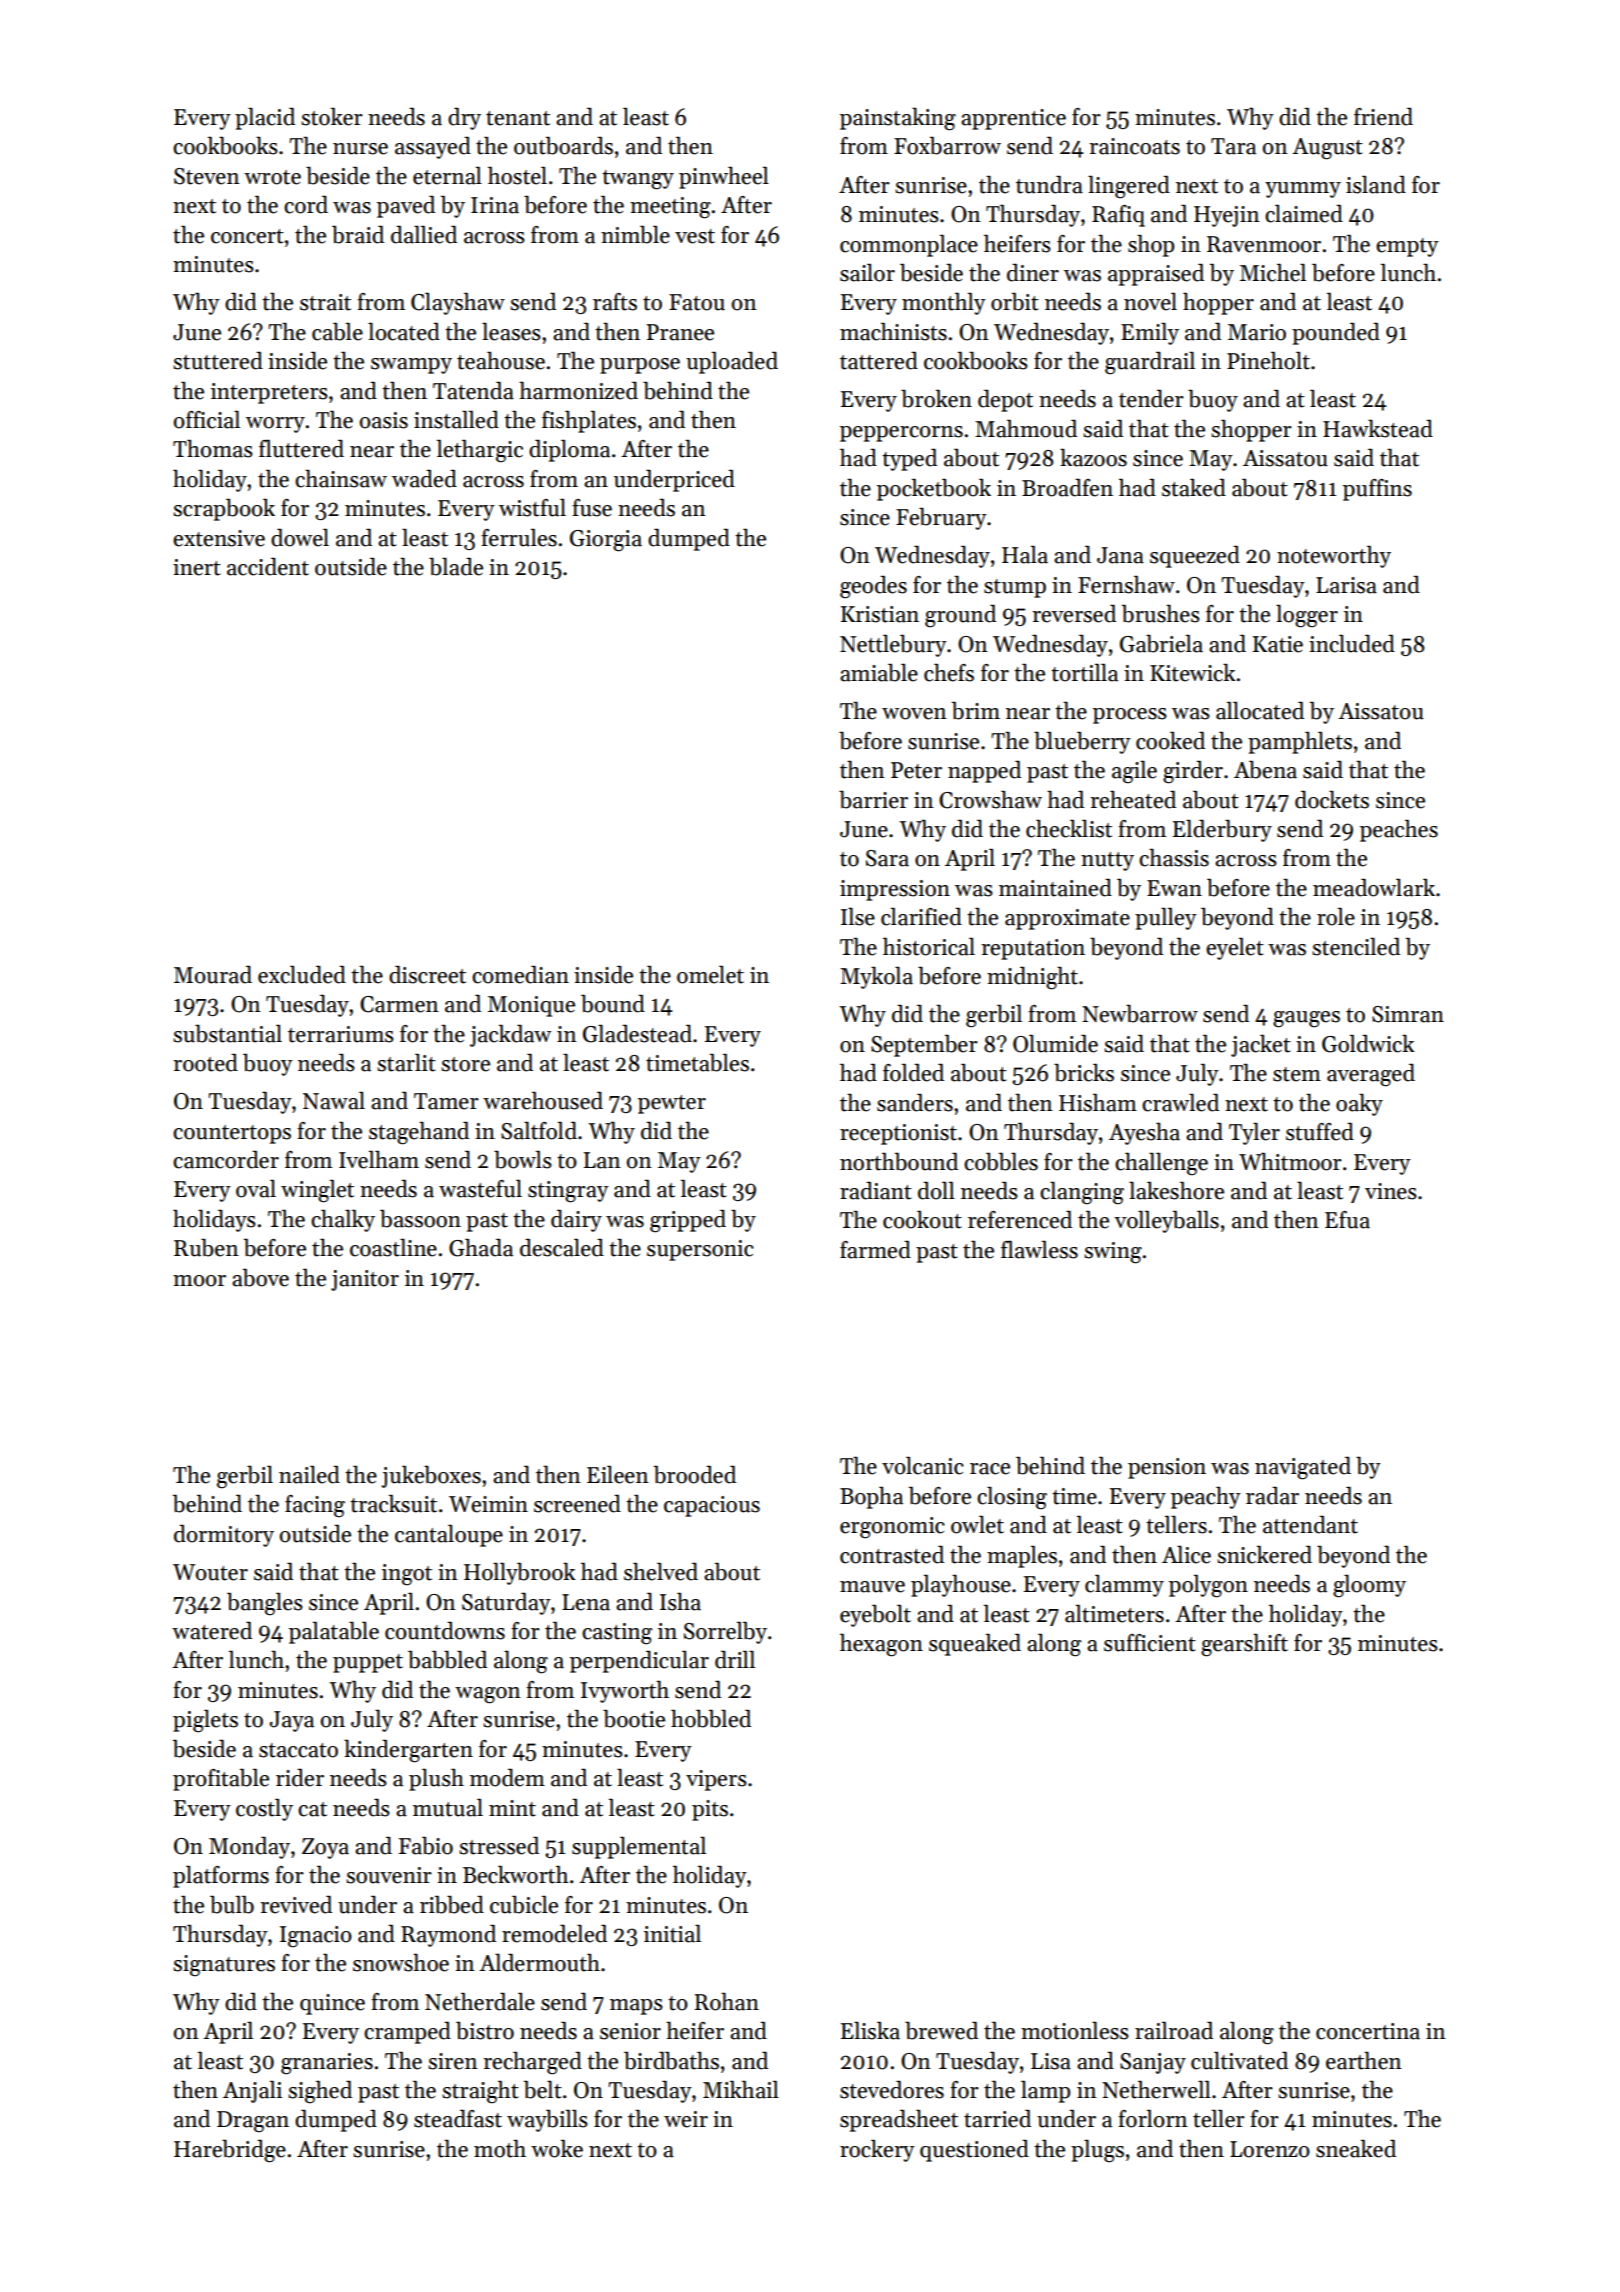  What do you see at coordinates (332, 117) in the screenshot?
I see `stoker` at bounding box center [332, 117].
